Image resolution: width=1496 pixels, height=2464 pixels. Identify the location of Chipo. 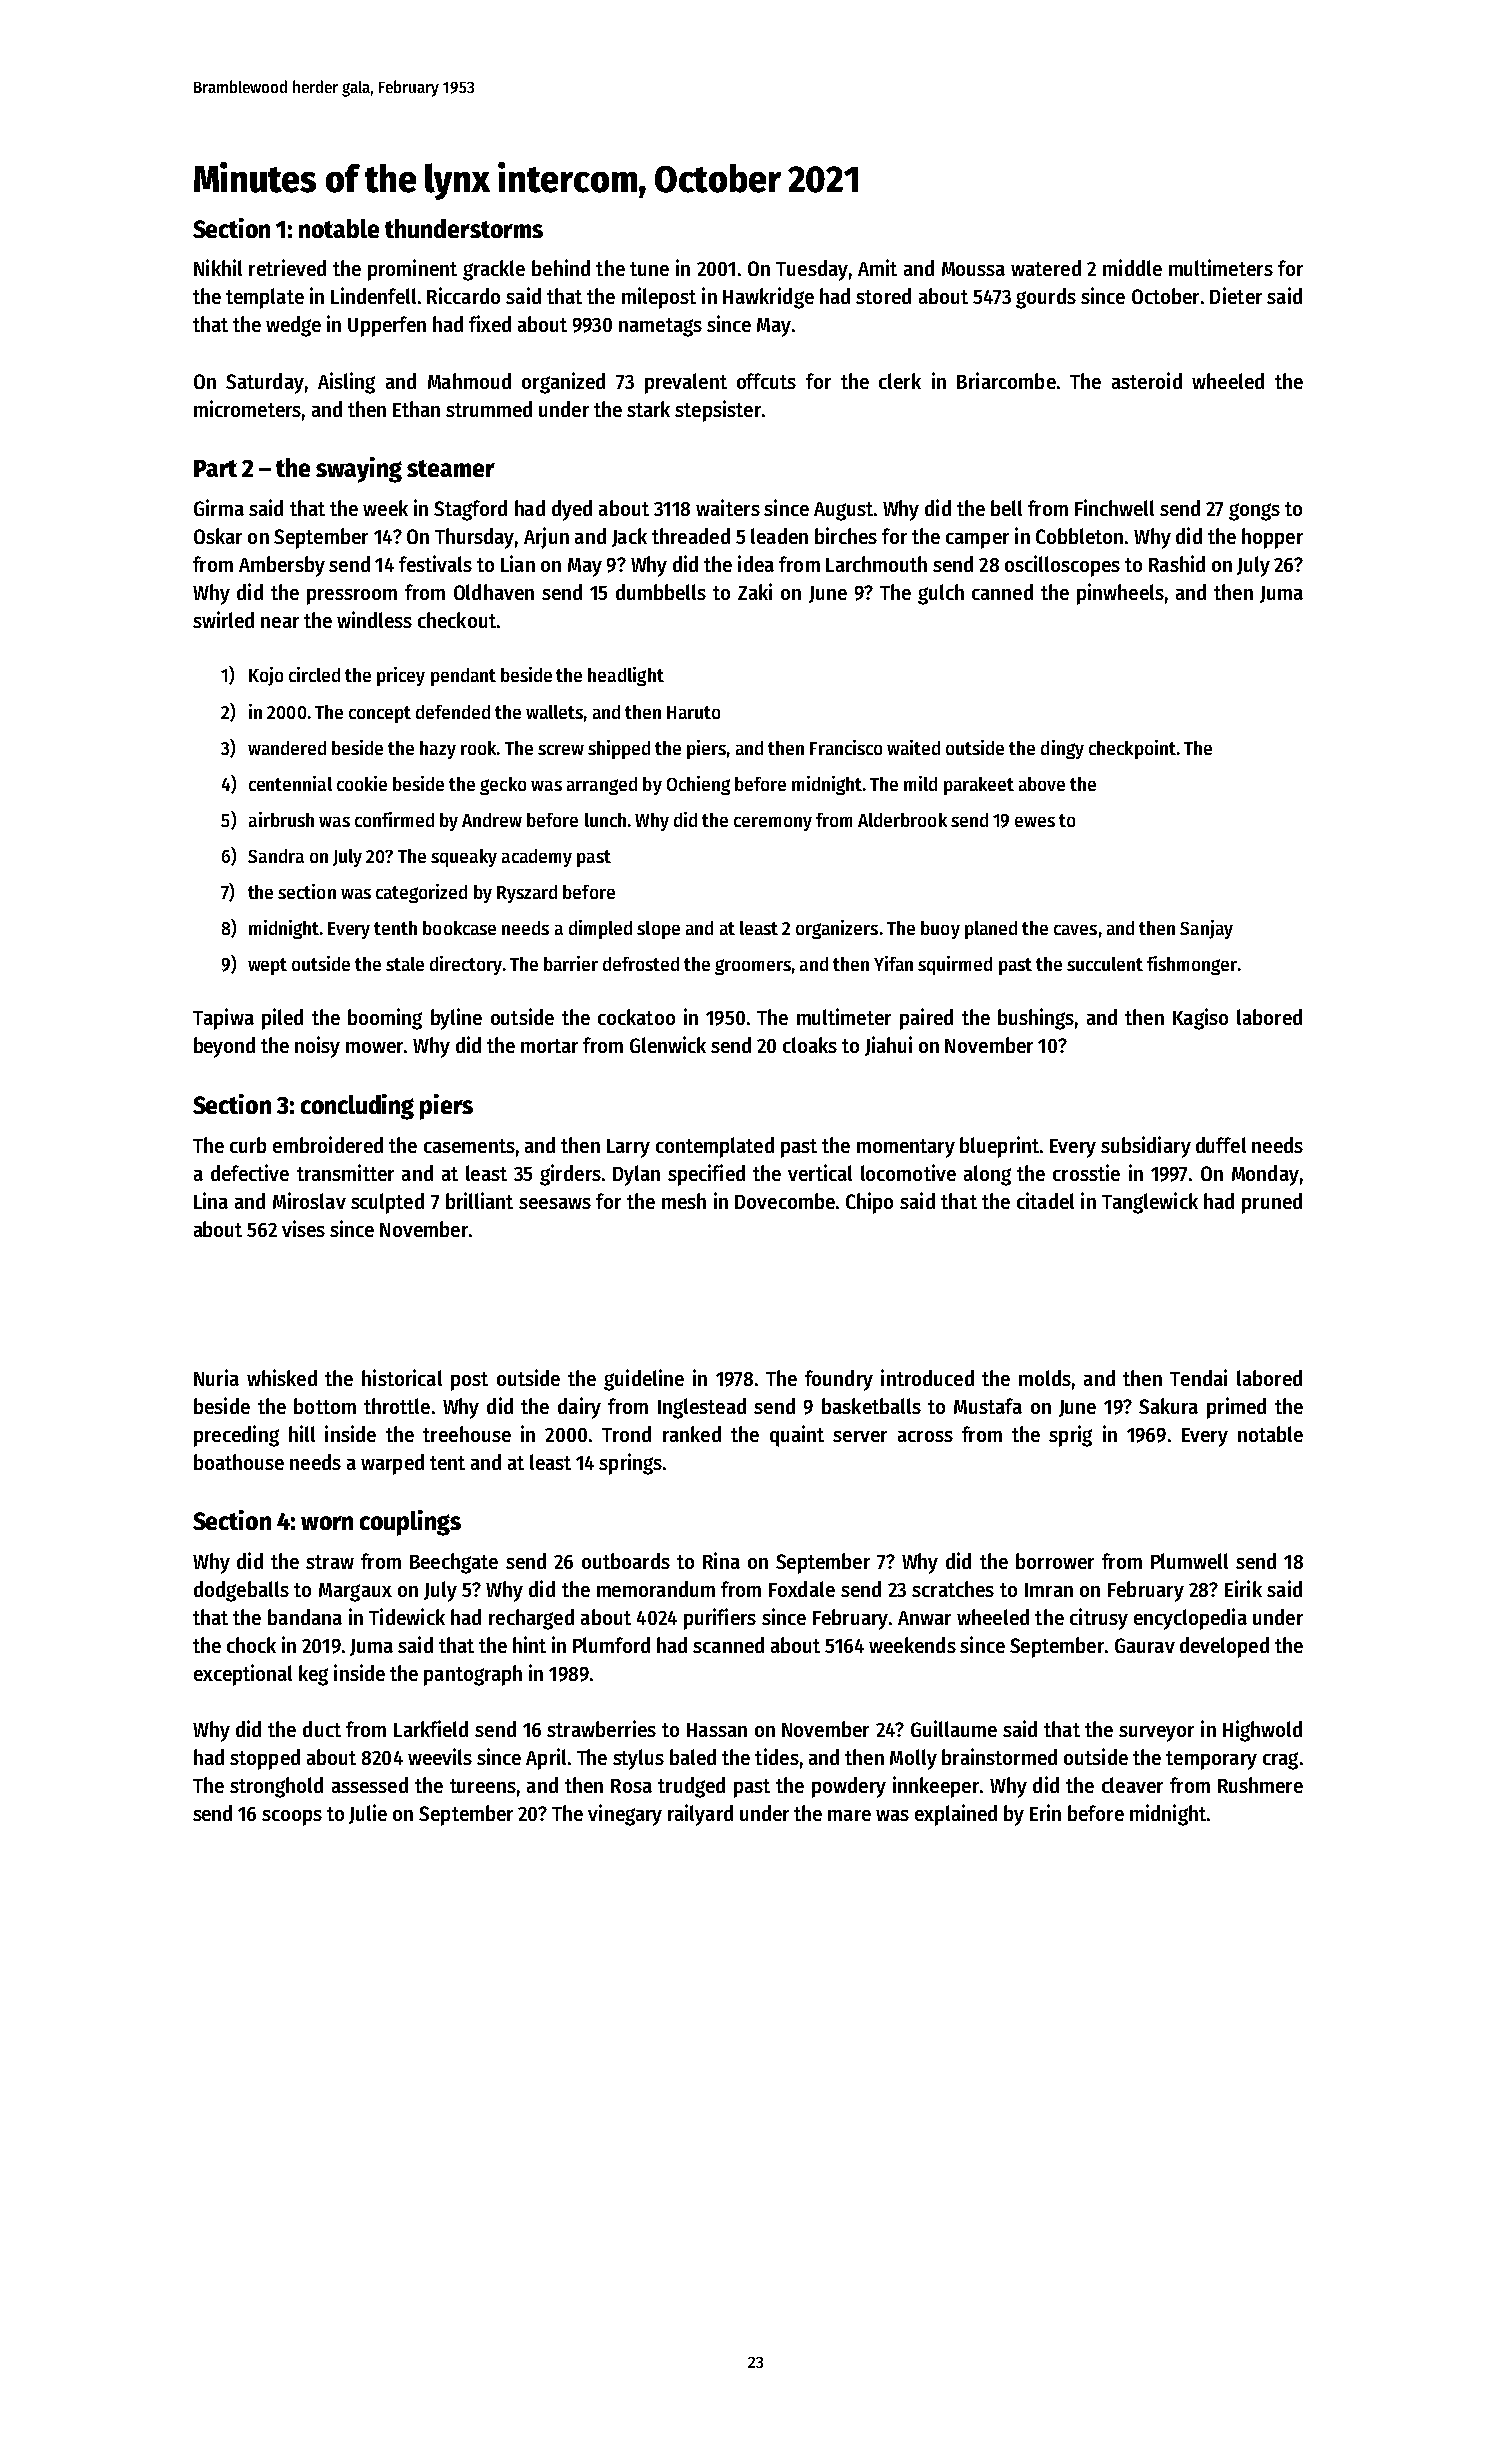
(869, 1203).
